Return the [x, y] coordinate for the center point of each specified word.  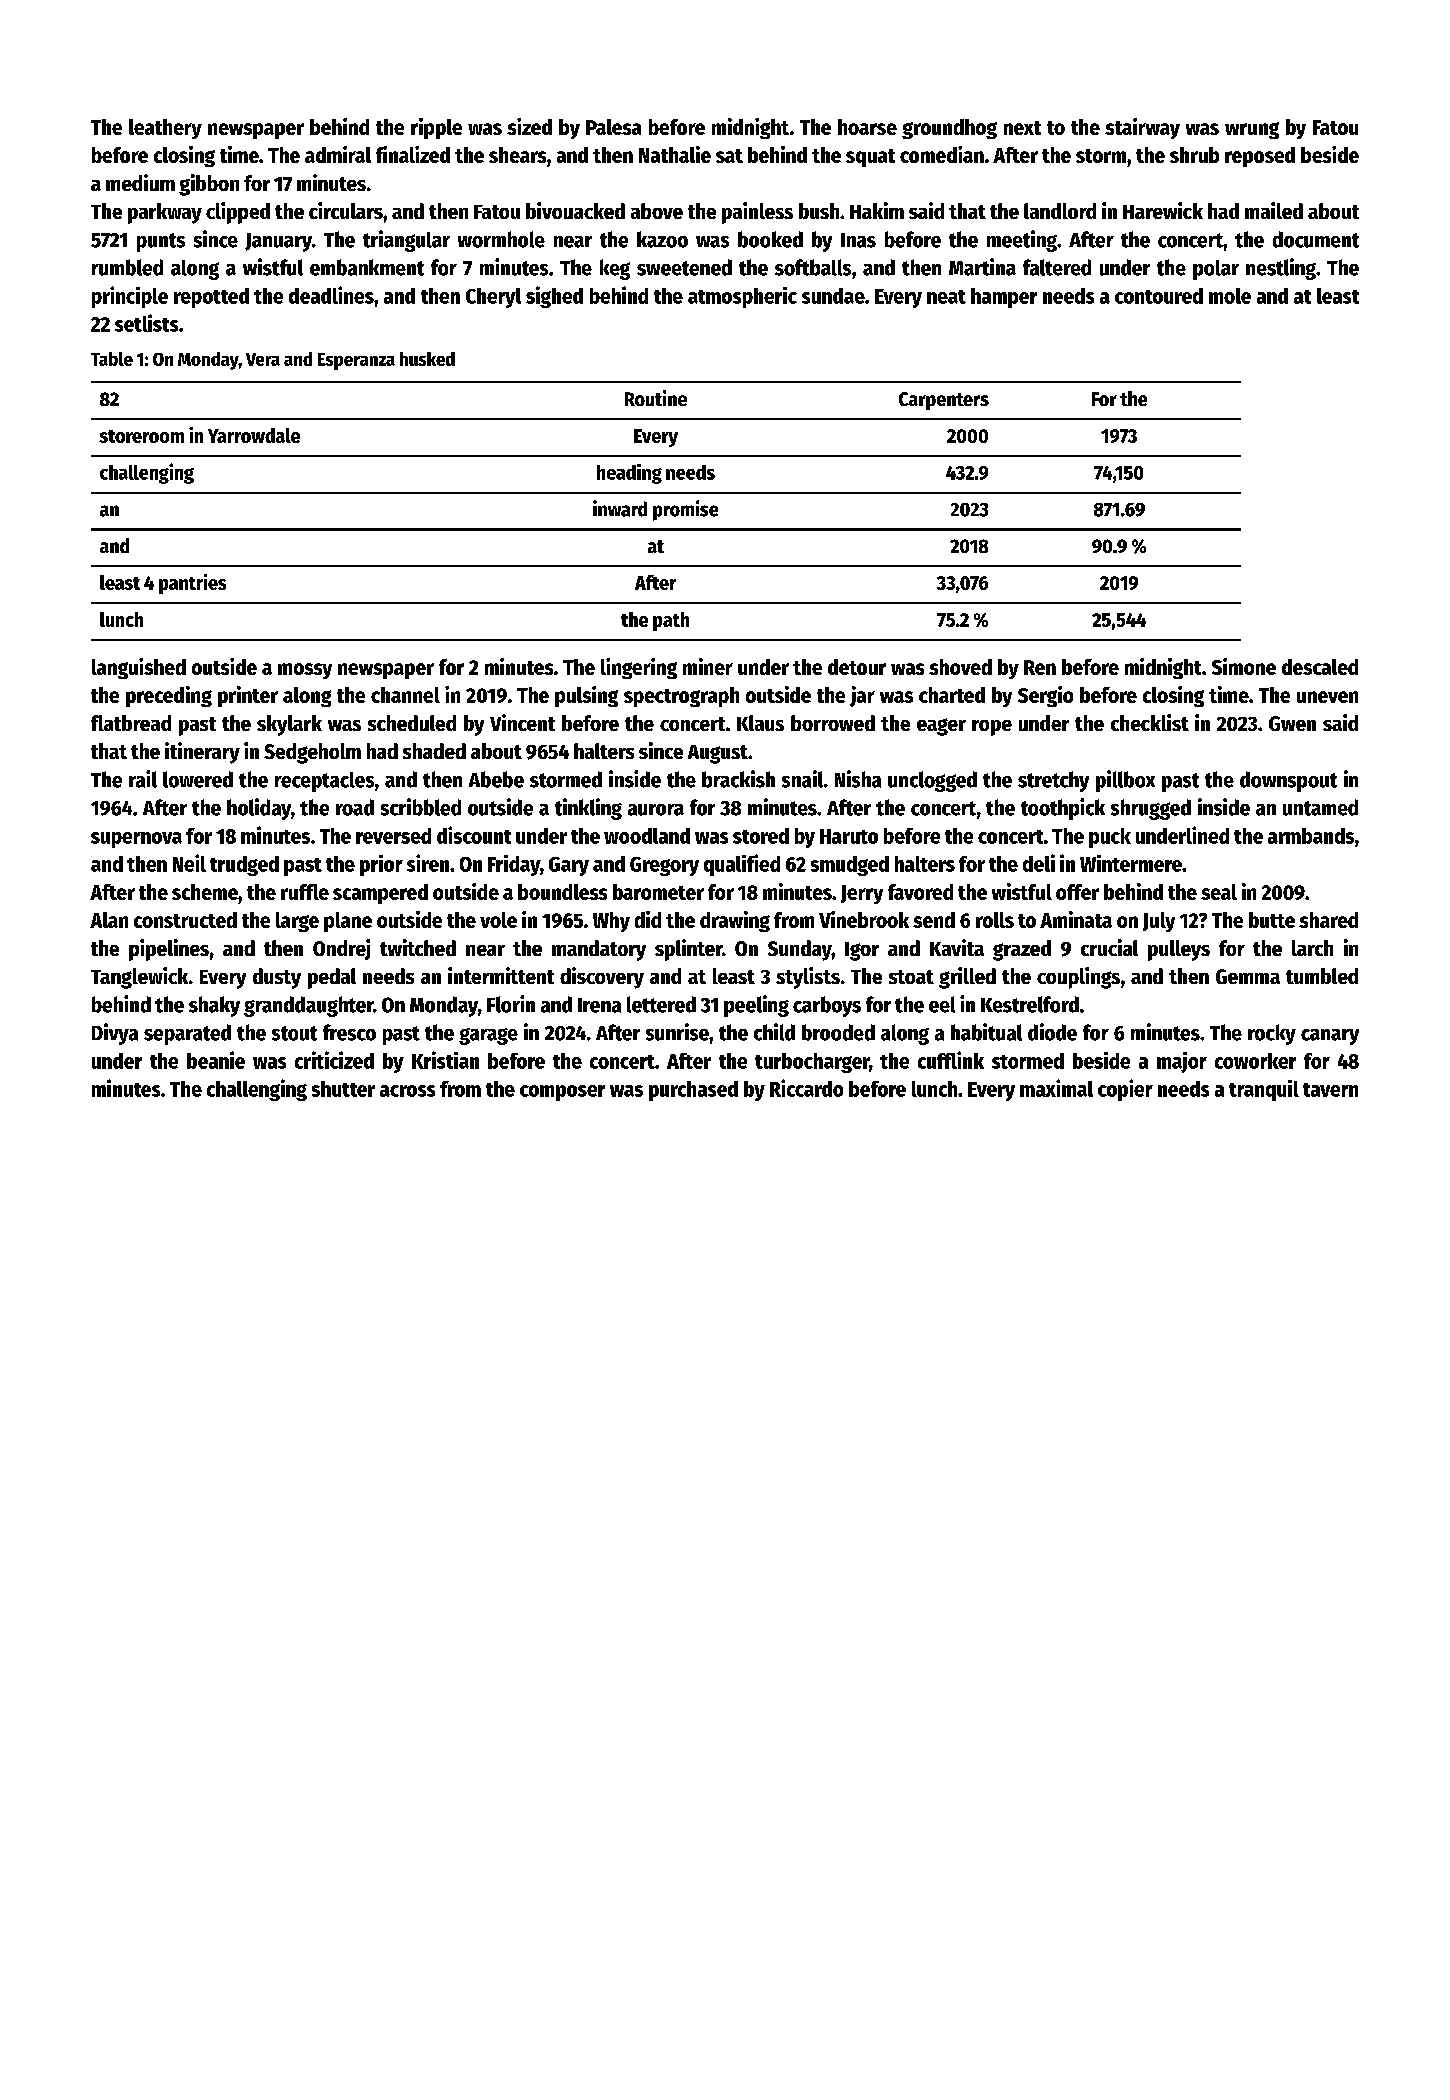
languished [139, 668]
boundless [562, 892]
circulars [346, 210]
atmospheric [742, 297]
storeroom [141, 436]
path [671, 621]
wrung [1252, 130]
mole [1230, 296]
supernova [136, 840]
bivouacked [575, 210]
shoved [960, 667]
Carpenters [944, 401]
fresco [349, 1032]
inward [620, 508]
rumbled [127, 267]
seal [1219, 892]
